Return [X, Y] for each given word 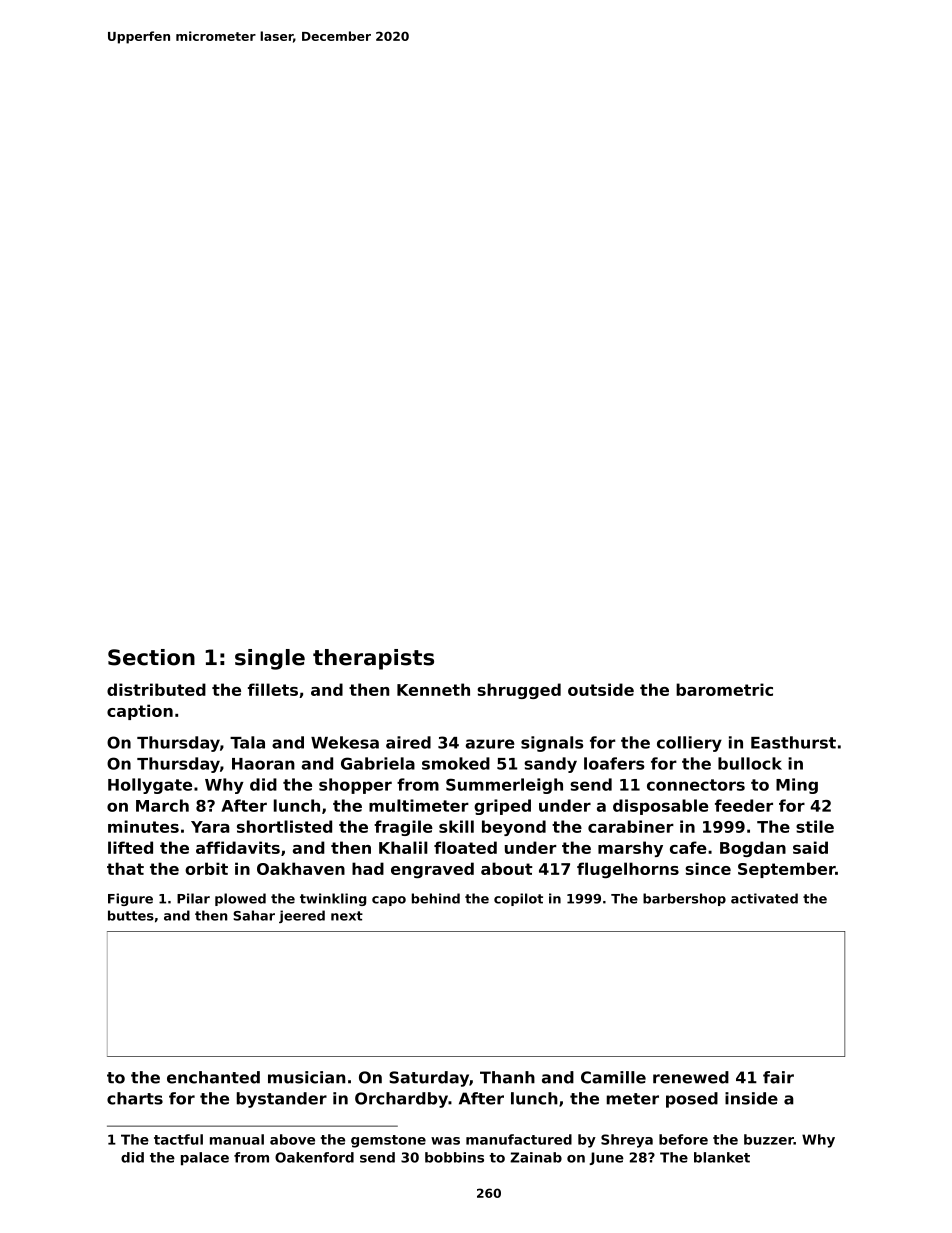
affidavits [238, 847]
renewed [691, 1077]
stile [815, 826]
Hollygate [150, 786]
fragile [403, 828]
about [507, 868]
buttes [131, 915]
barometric [724, 689]
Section [151, 657]
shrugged [519, 691]
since [708, 868]
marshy [630, 849]
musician [306, 1077]
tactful [178, 1139]
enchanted [213, 1077]
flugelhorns [628, 870]
